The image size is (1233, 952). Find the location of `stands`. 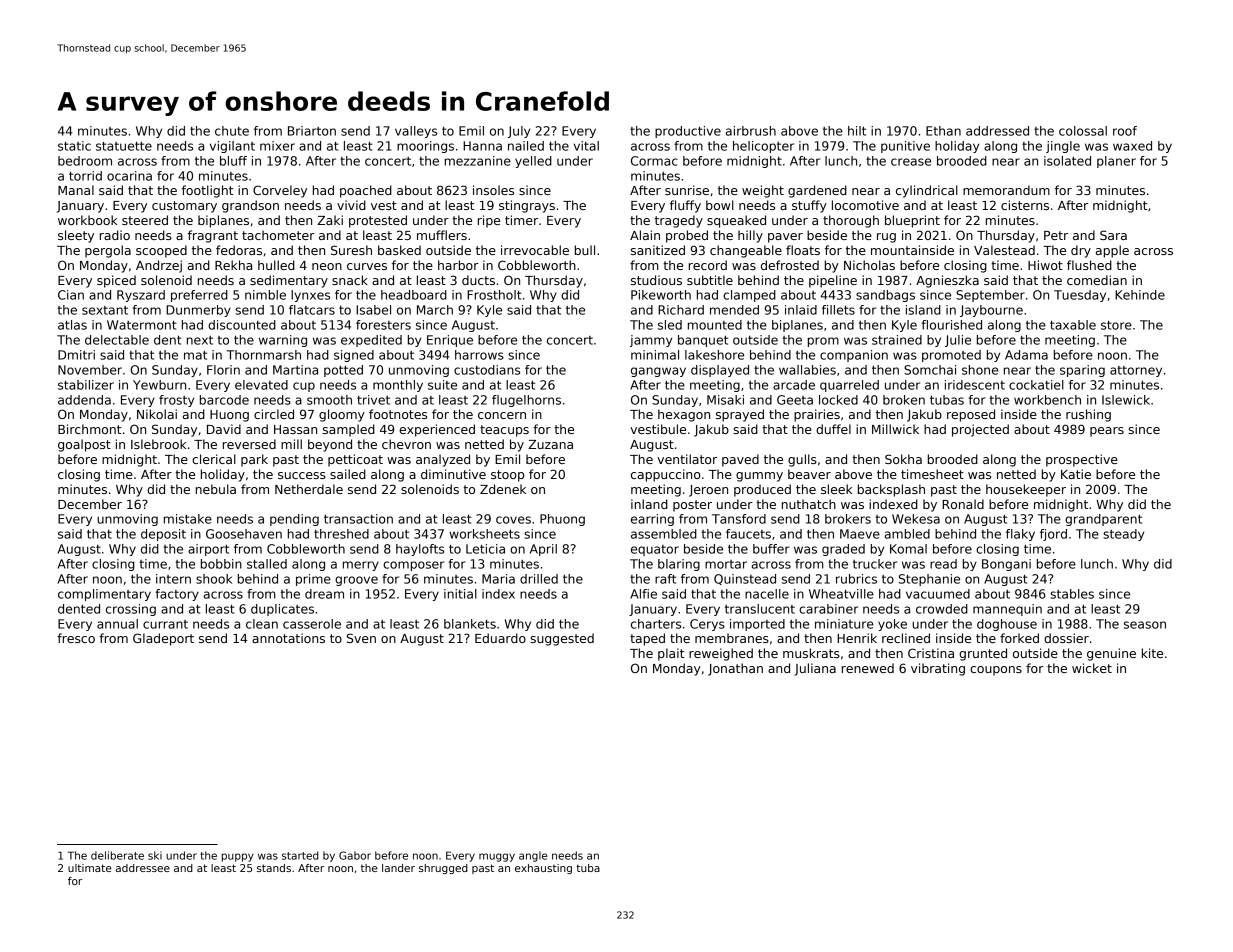

stands is located at coordinates (274, 868).
